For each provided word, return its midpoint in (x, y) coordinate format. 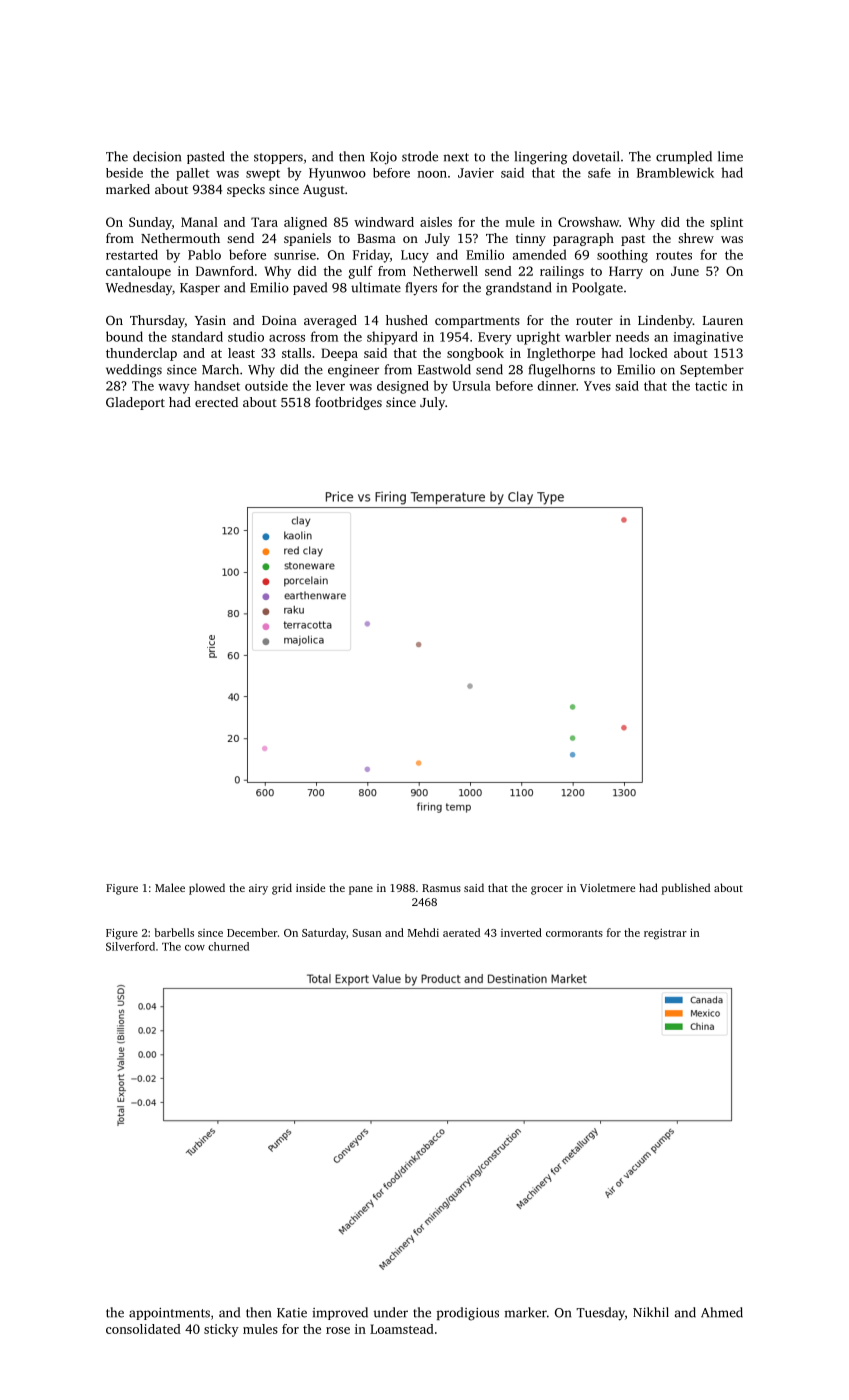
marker (526, 1312)
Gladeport (135, 403)
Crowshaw (588, 222)
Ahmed (722, 1312)
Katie (292, 1313)
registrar (665, 934)
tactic (711, 386)
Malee (170, 887)
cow (195, 948)
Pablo (204, 254)
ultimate (376, 287)
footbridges (348, 403)
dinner (556, 386)
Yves (597, 386)
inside (310, 887)
